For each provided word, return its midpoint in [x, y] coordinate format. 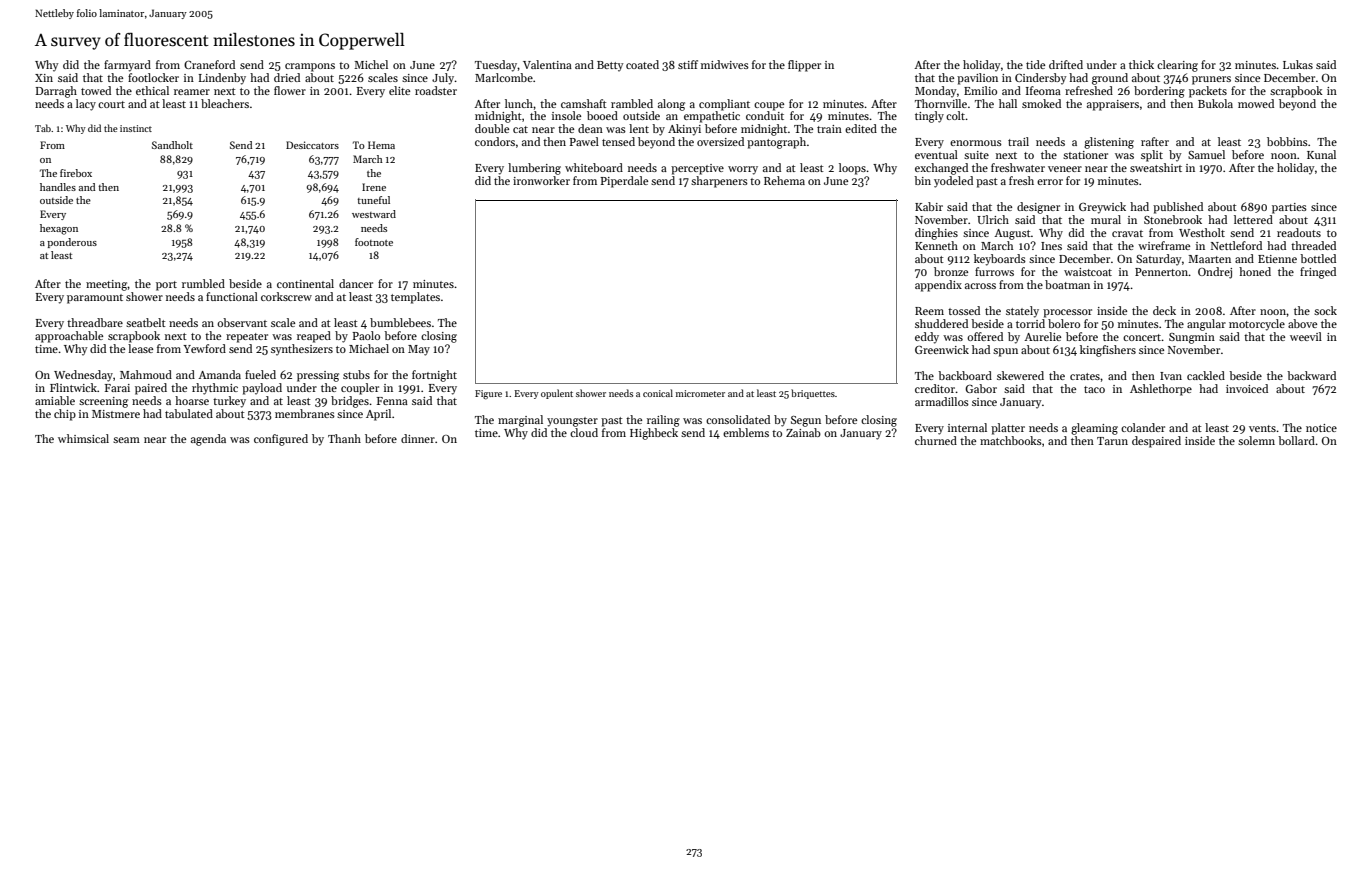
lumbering [534, 169]
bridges [350, 402]
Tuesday [496, 66]
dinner [418, 438]
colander [1143, 427]
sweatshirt [1156, 167]
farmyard [127, 66]
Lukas [1298, 64]
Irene [374, 187]
